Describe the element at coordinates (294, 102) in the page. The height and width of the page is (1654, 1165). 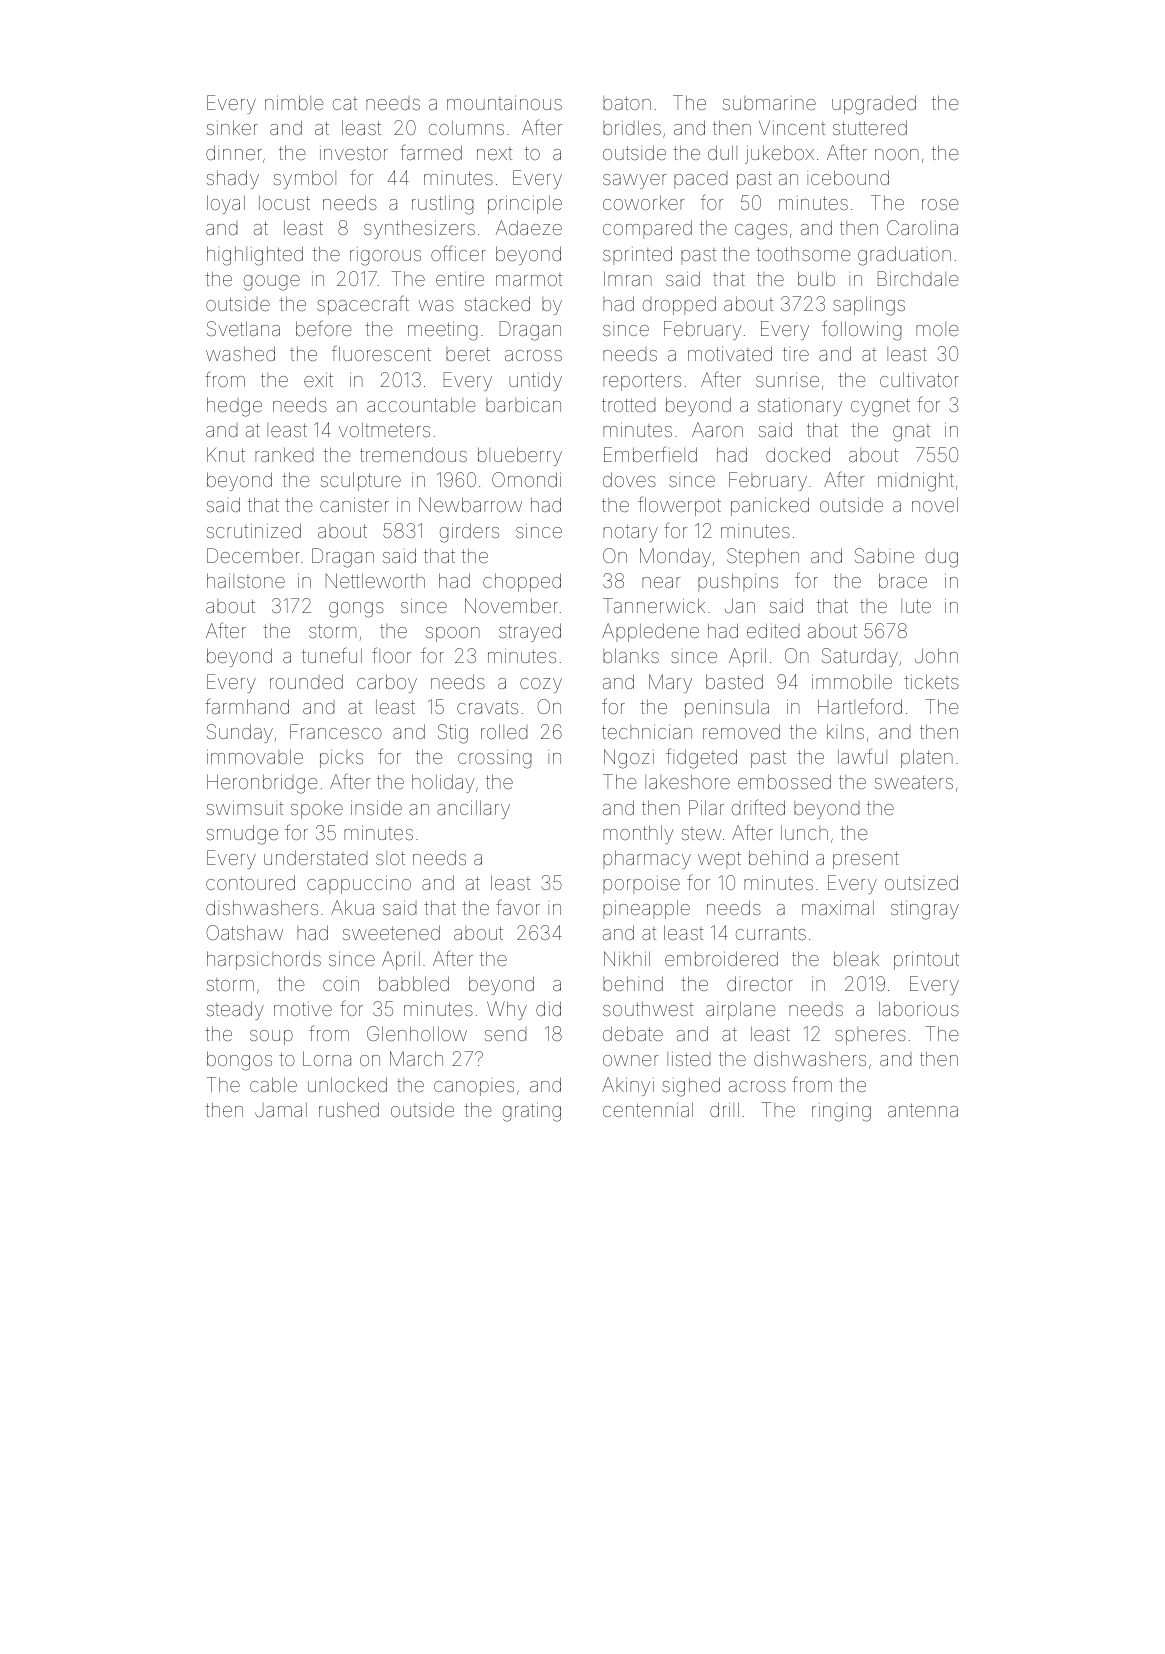
I see `nimble` at that location.
